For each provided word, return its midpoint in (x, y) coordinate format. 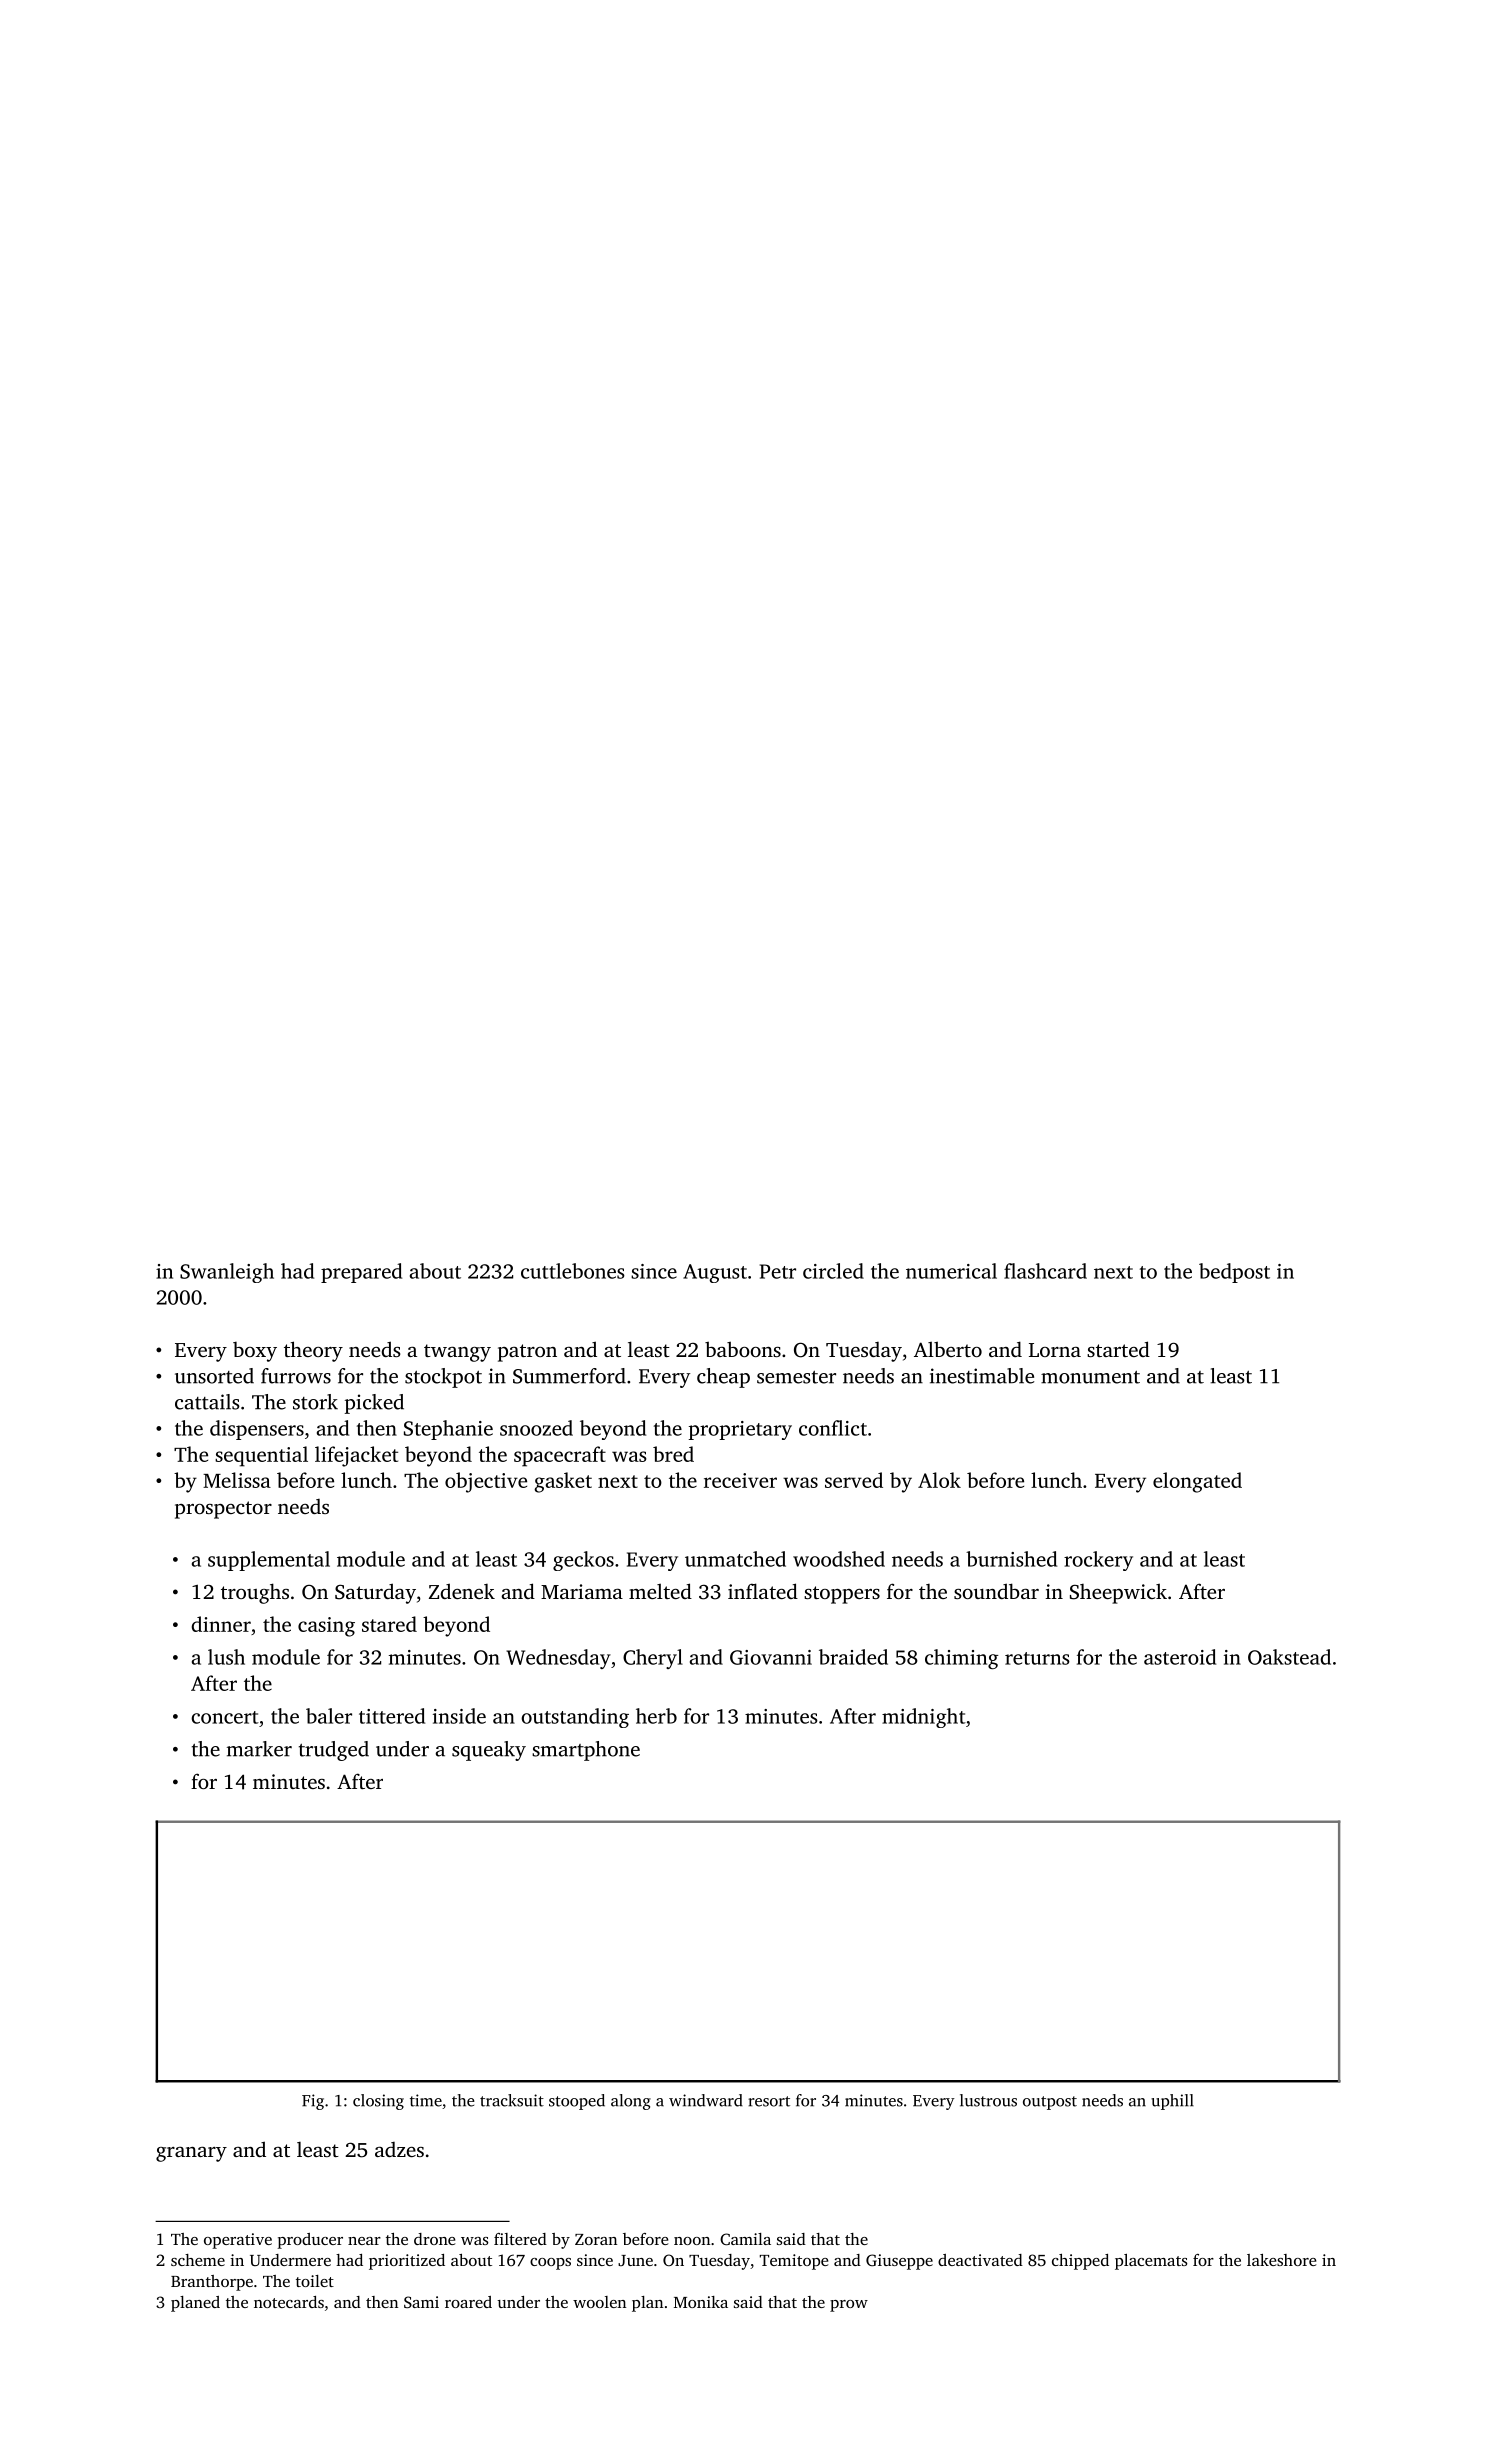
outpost (1050, 2103)
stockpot (443, 1378)
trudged (334, 1751)
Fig (313, 2102)
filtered (520, 2239)
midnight (924, 1718)
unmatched (735, 1559)
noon (692, 2241)
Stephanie (448, 1430)
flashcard (1045, 1271)
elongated (1197, 1482)
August (715, 1273)
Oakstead (1289, 1657)
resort (769, 2101)
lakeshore (1281, 2260)
